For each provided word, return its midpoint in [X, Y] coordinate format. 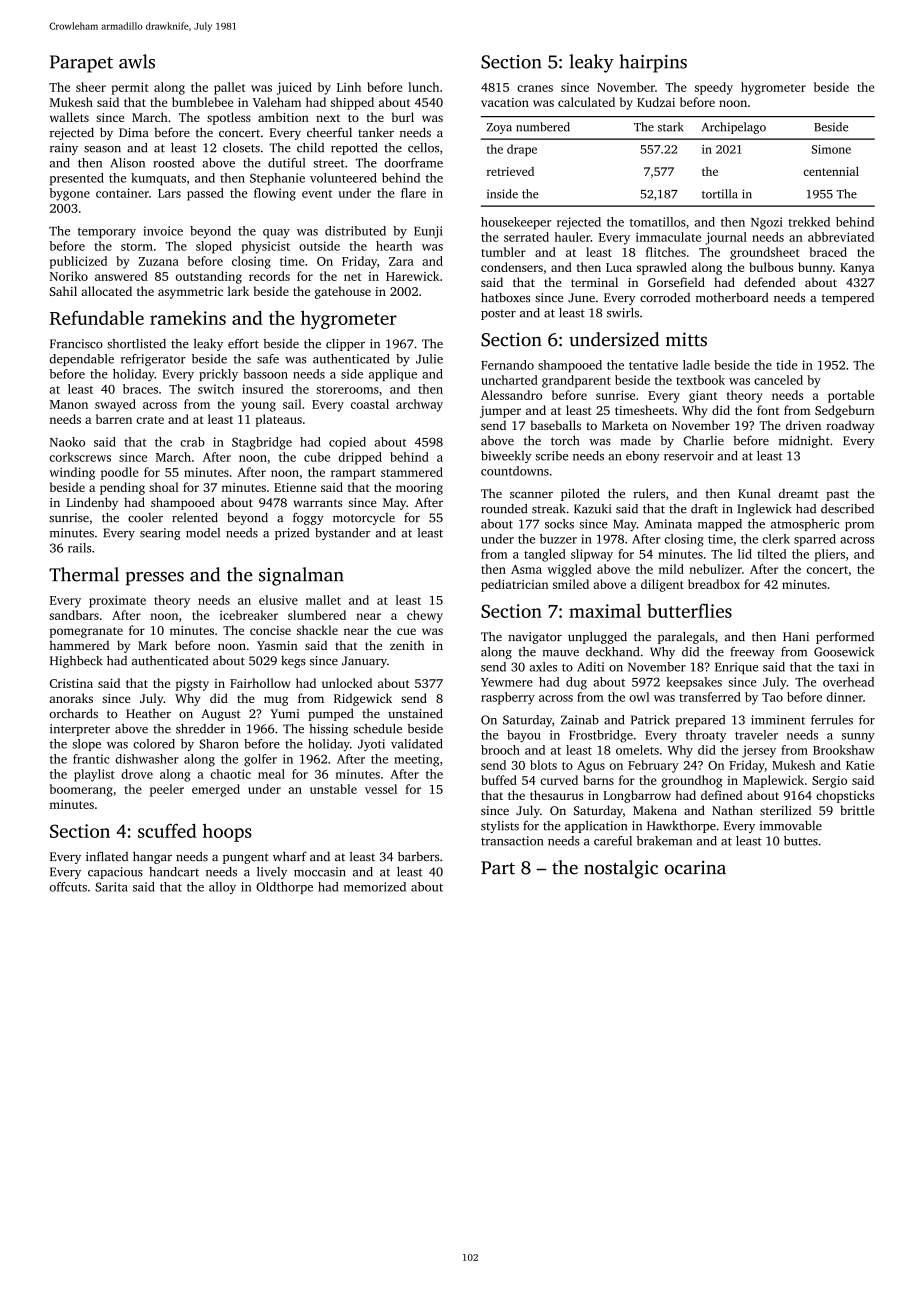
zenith [407, 645]
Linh [349, 87]
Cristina [71, 683]
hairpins [653, 63]
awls [137, 61]
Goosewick [844, 652]
